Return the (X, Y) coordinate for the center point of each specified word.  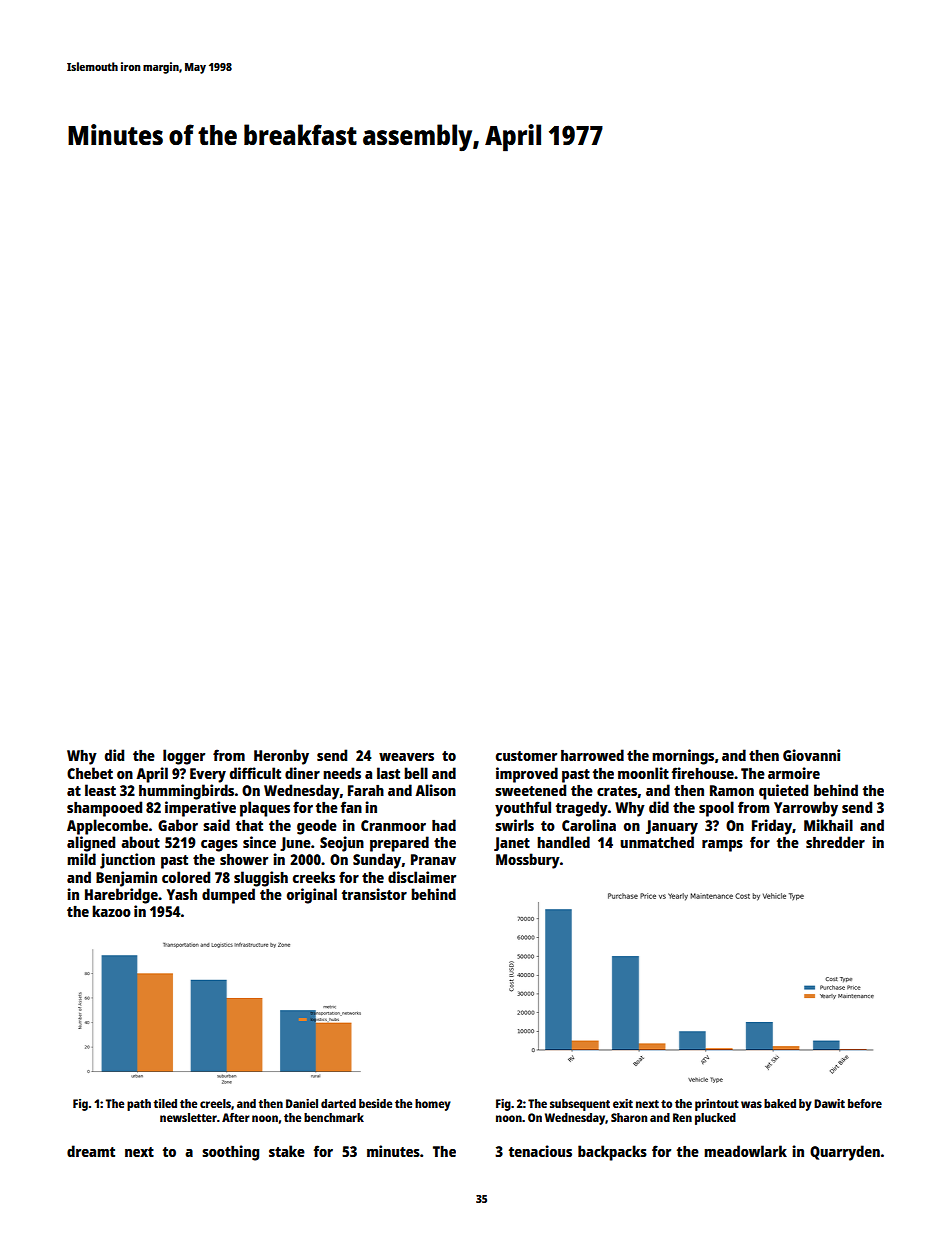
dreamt (91, 1151)
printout (717, 1105)
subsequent (580, 1105)
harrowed (592, 755)
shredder (835, 842)
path (139, 1105)
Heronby (281, 757)
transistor (374, 894)
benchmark (334, 1117)
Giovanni (811, 755)
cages (219, 846)
